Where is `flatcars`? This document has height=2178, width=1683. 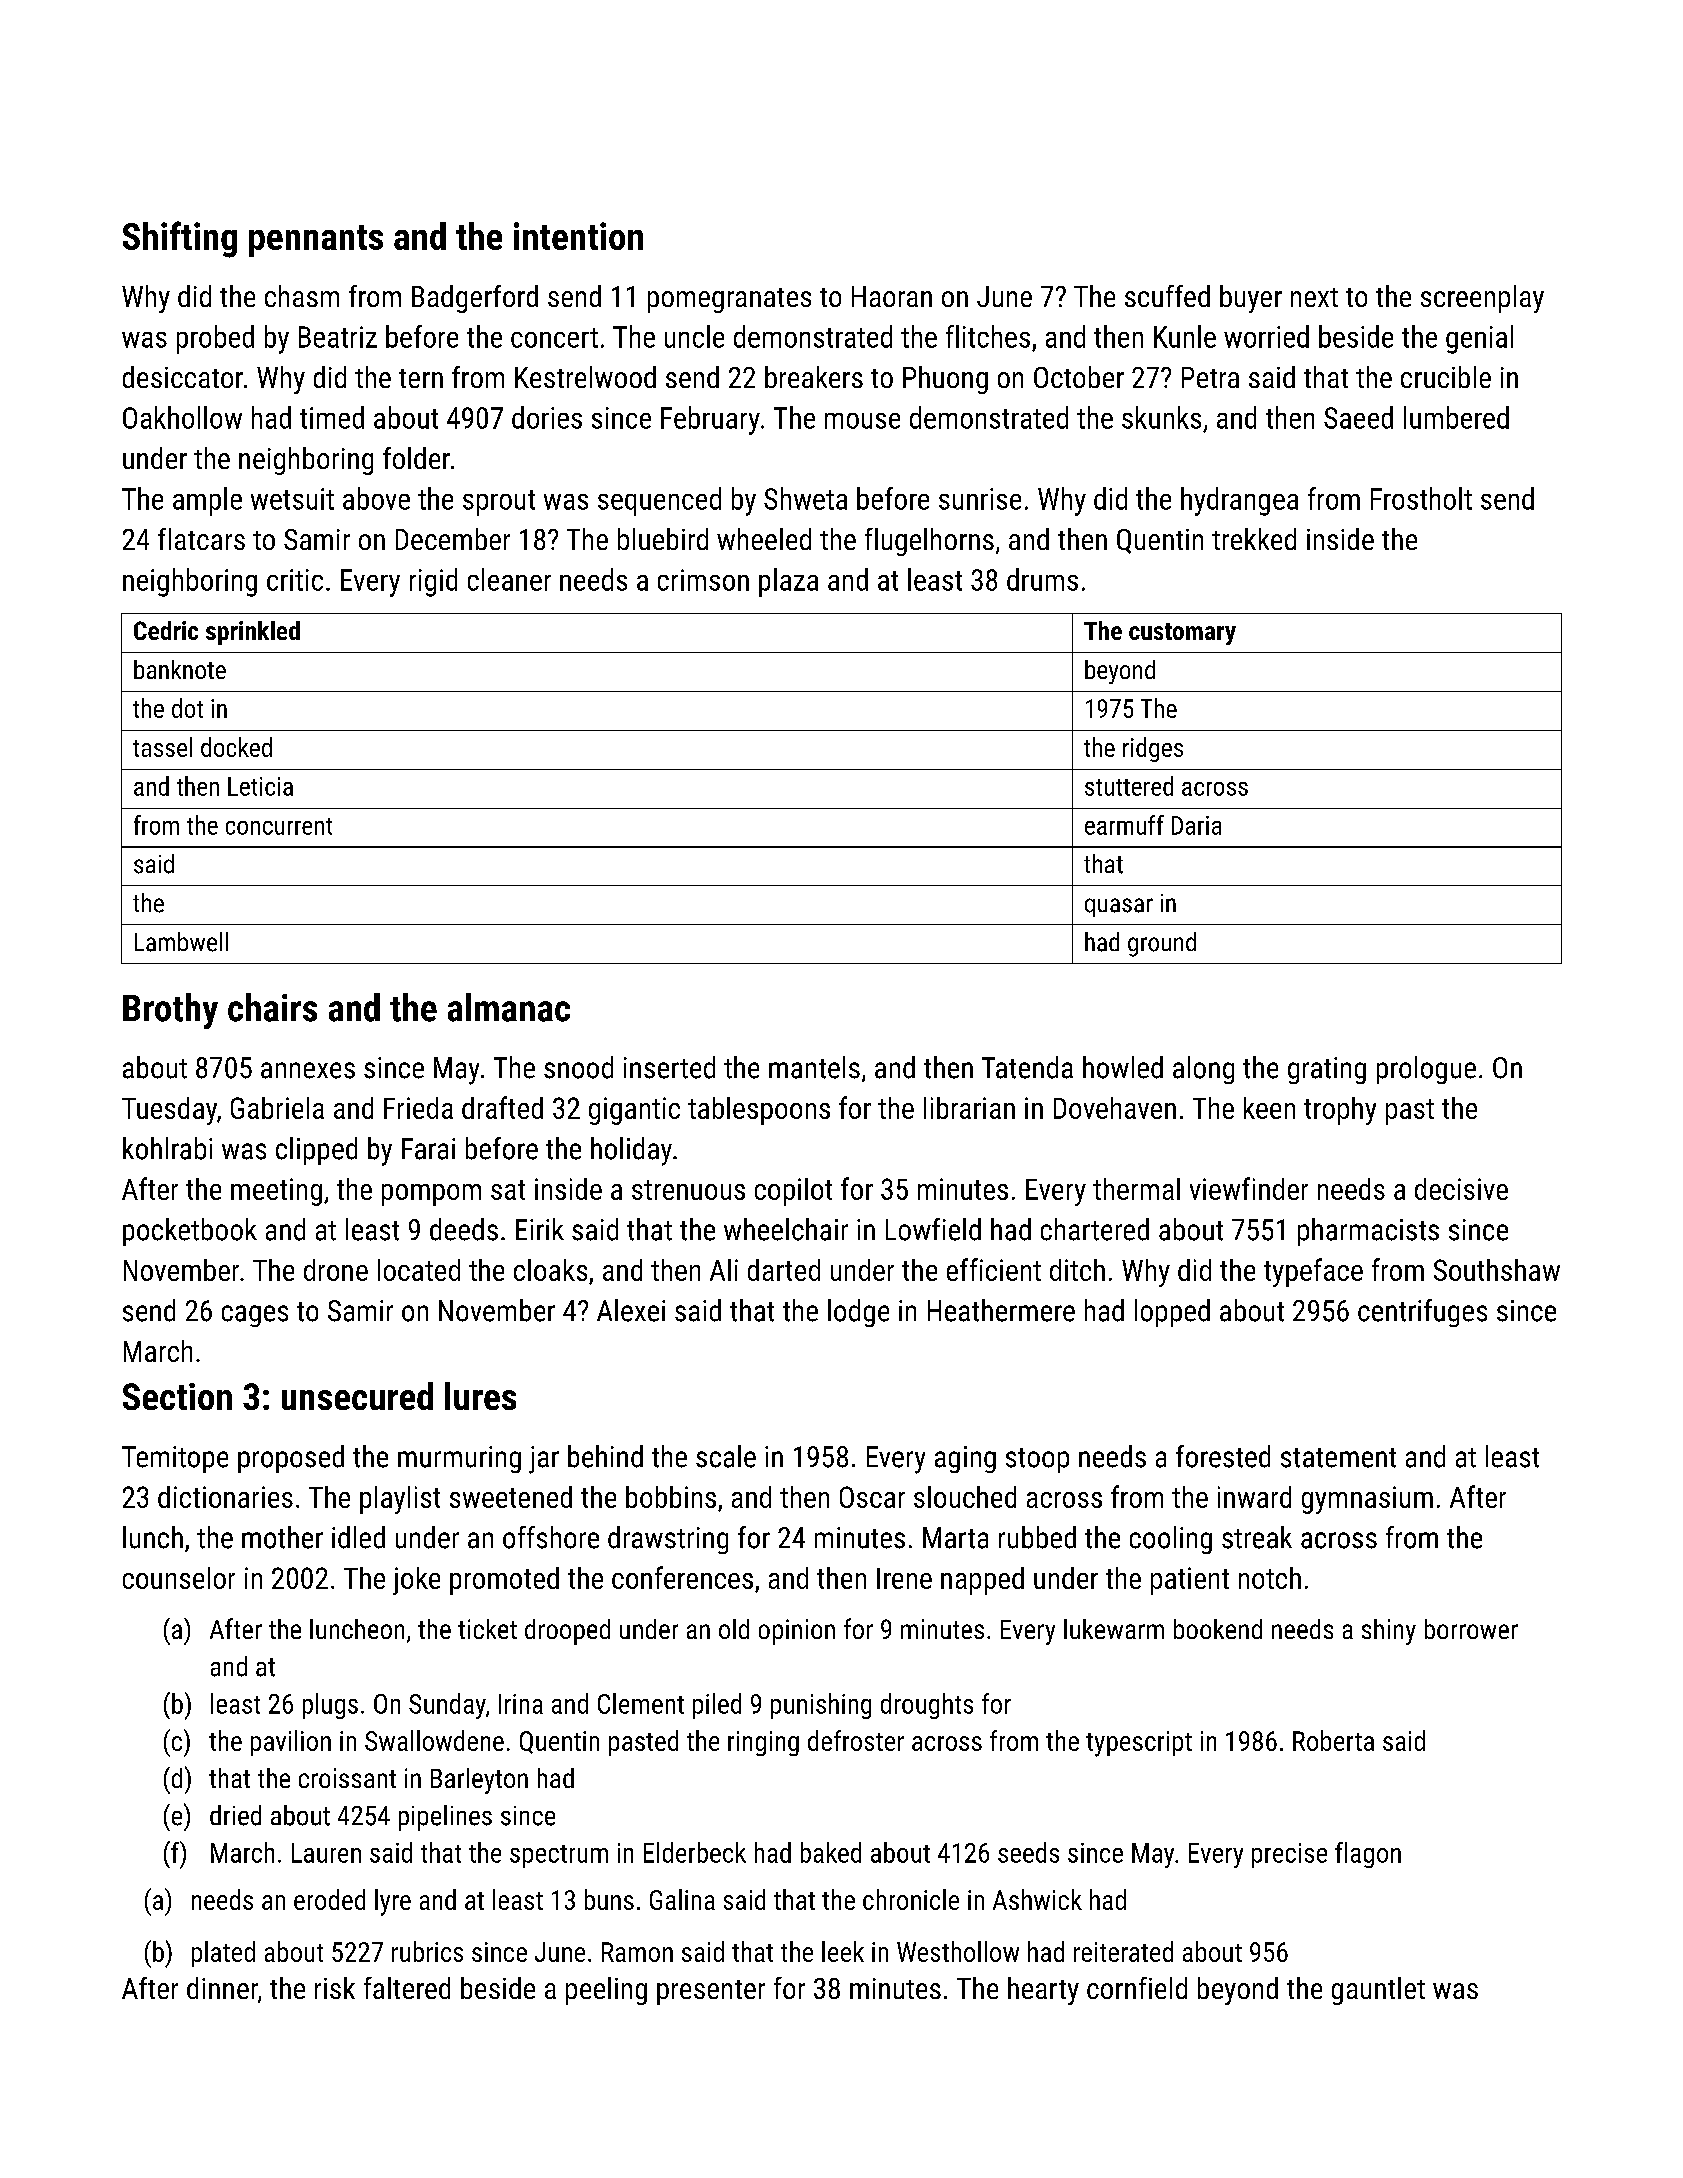 flatcars is located at coordinates (201, 539).
